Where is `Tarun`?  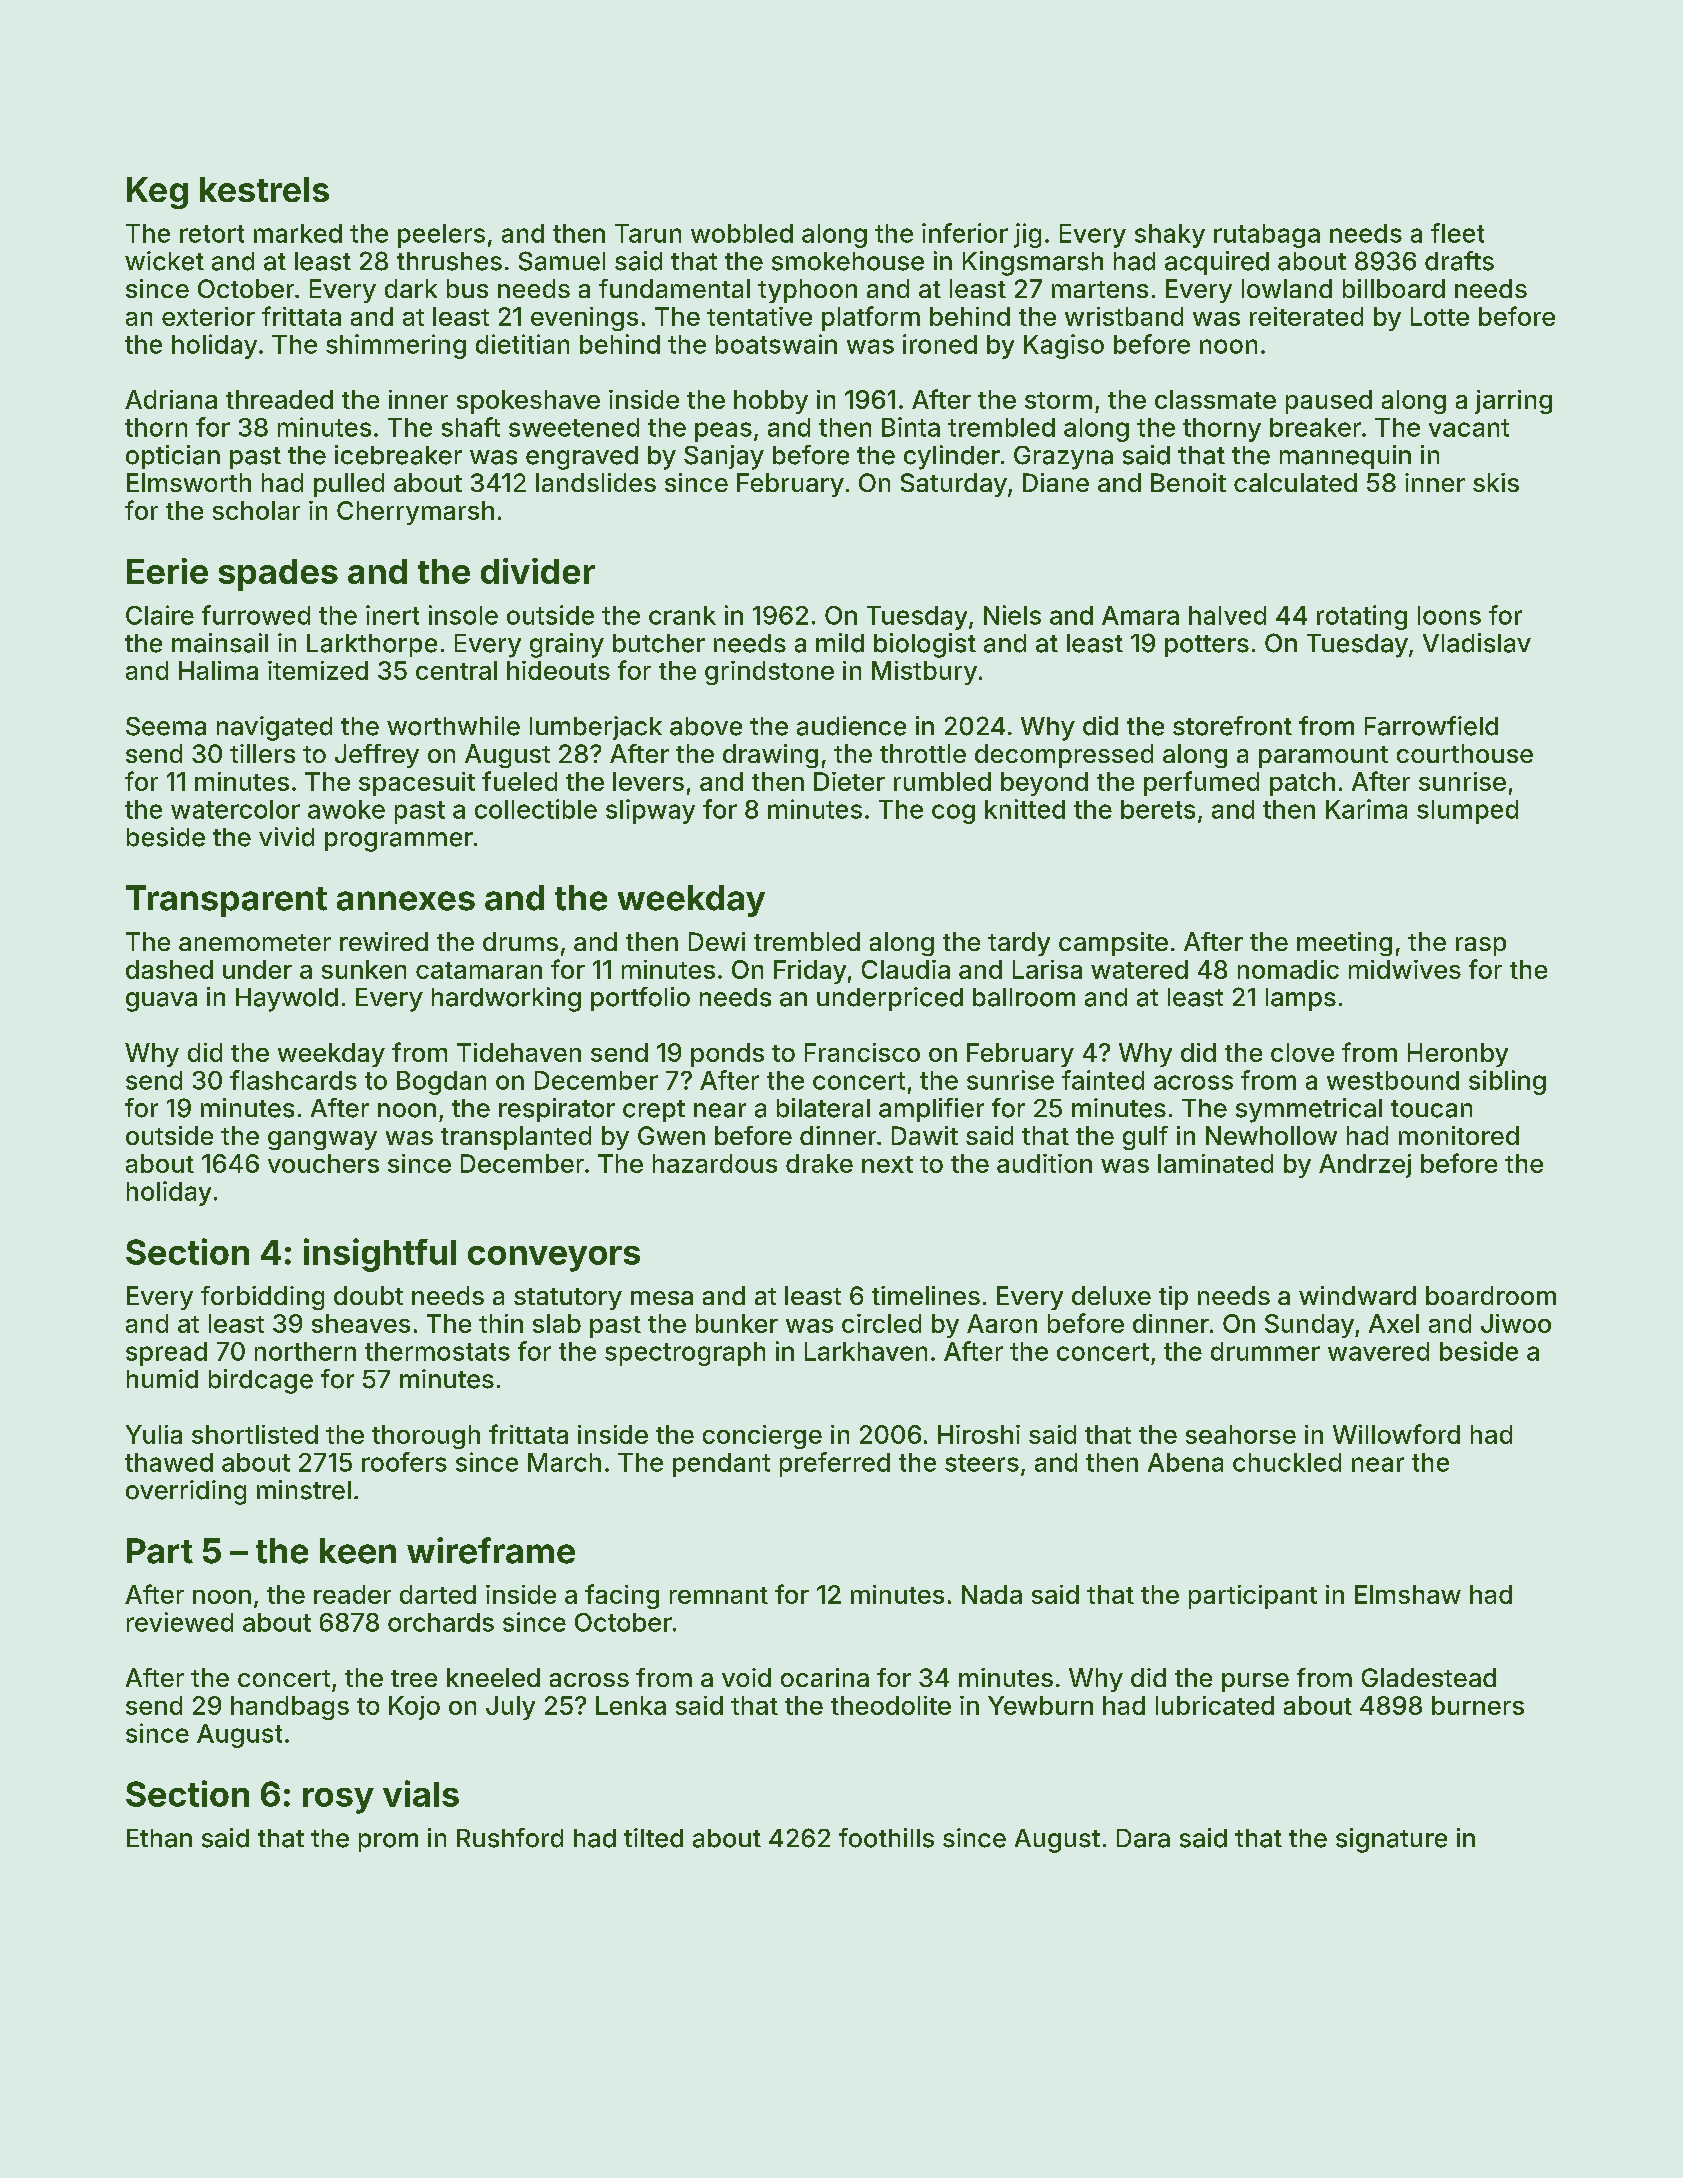
Tarun is located at coordinates (648, 233).
